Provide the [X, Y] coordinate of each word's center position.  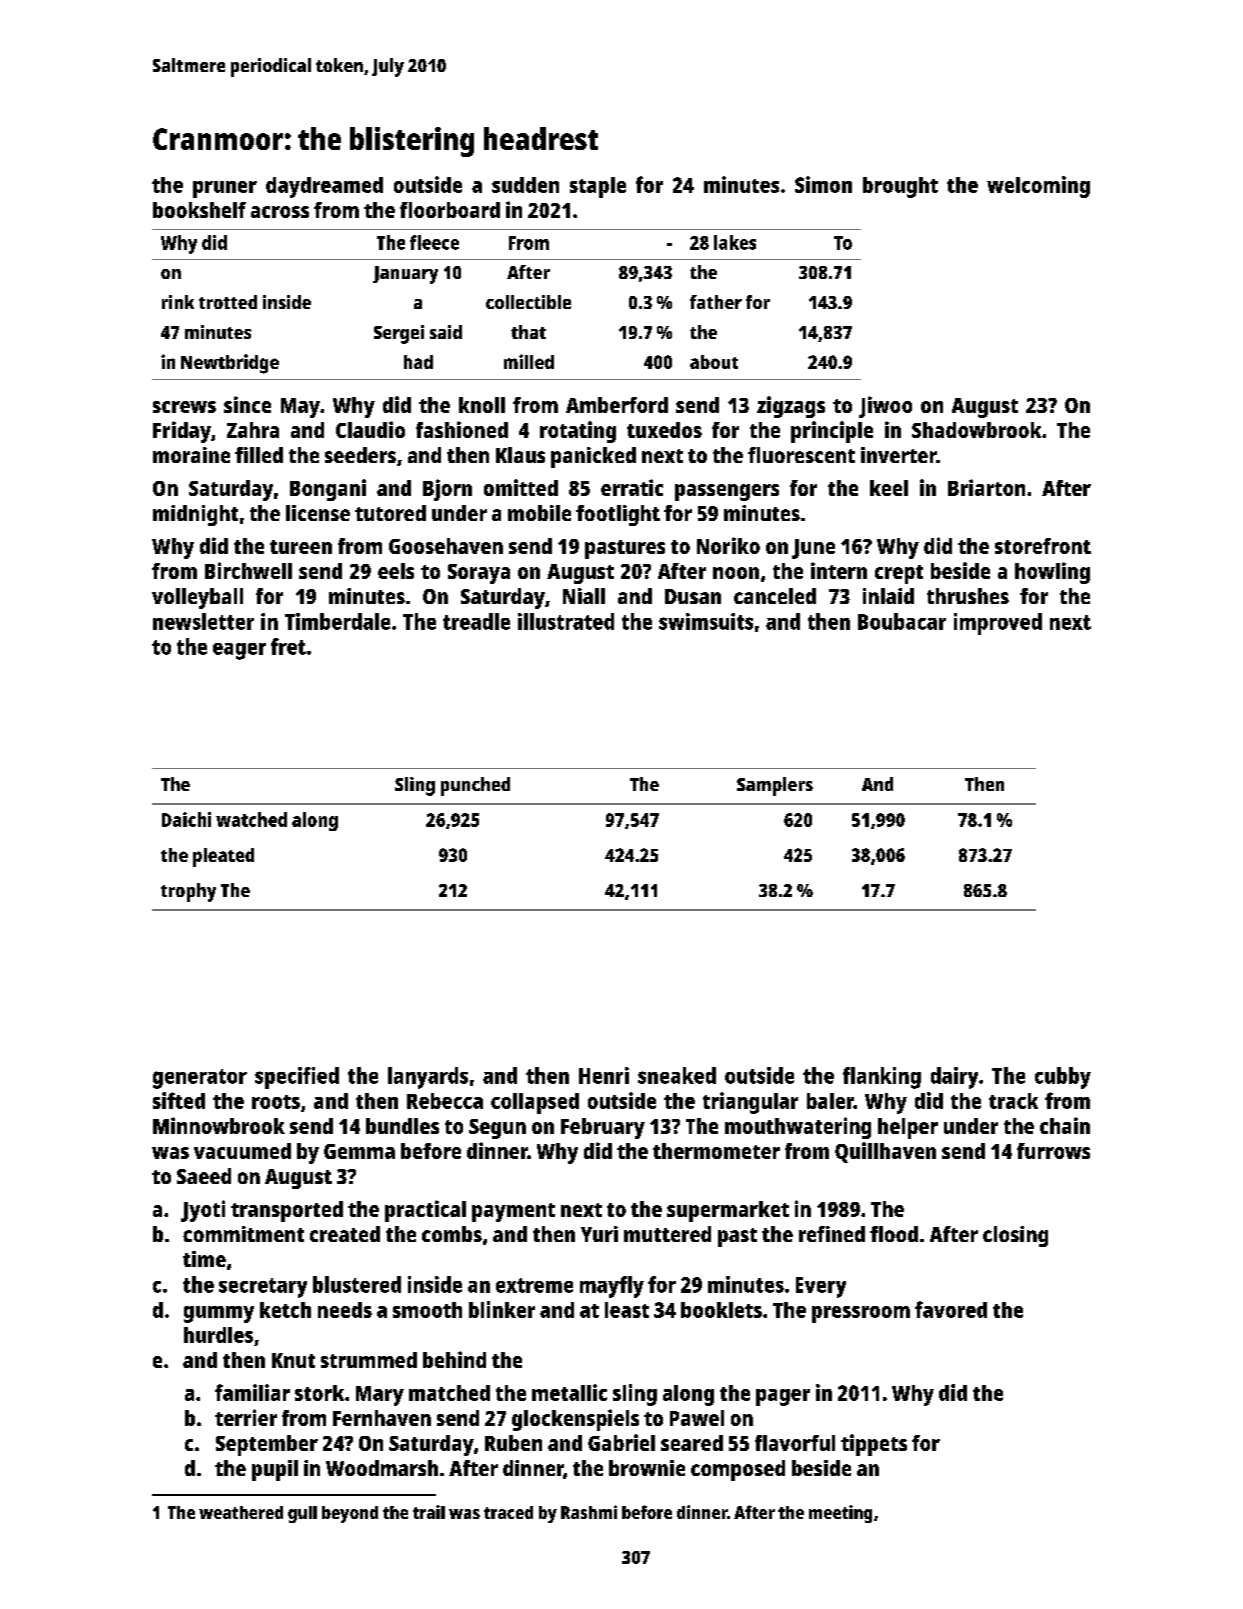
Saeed [204, 1176]
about [714, 362]
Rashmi [589, 1512]
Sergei [399, 334]
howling [1052, 573]
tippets [874, 1445]
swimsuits [706, 621]
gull [302, 1514]
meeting [840, 1514]
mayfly [612, 1287]
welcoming [1038, 187]
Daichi [186, 819]
